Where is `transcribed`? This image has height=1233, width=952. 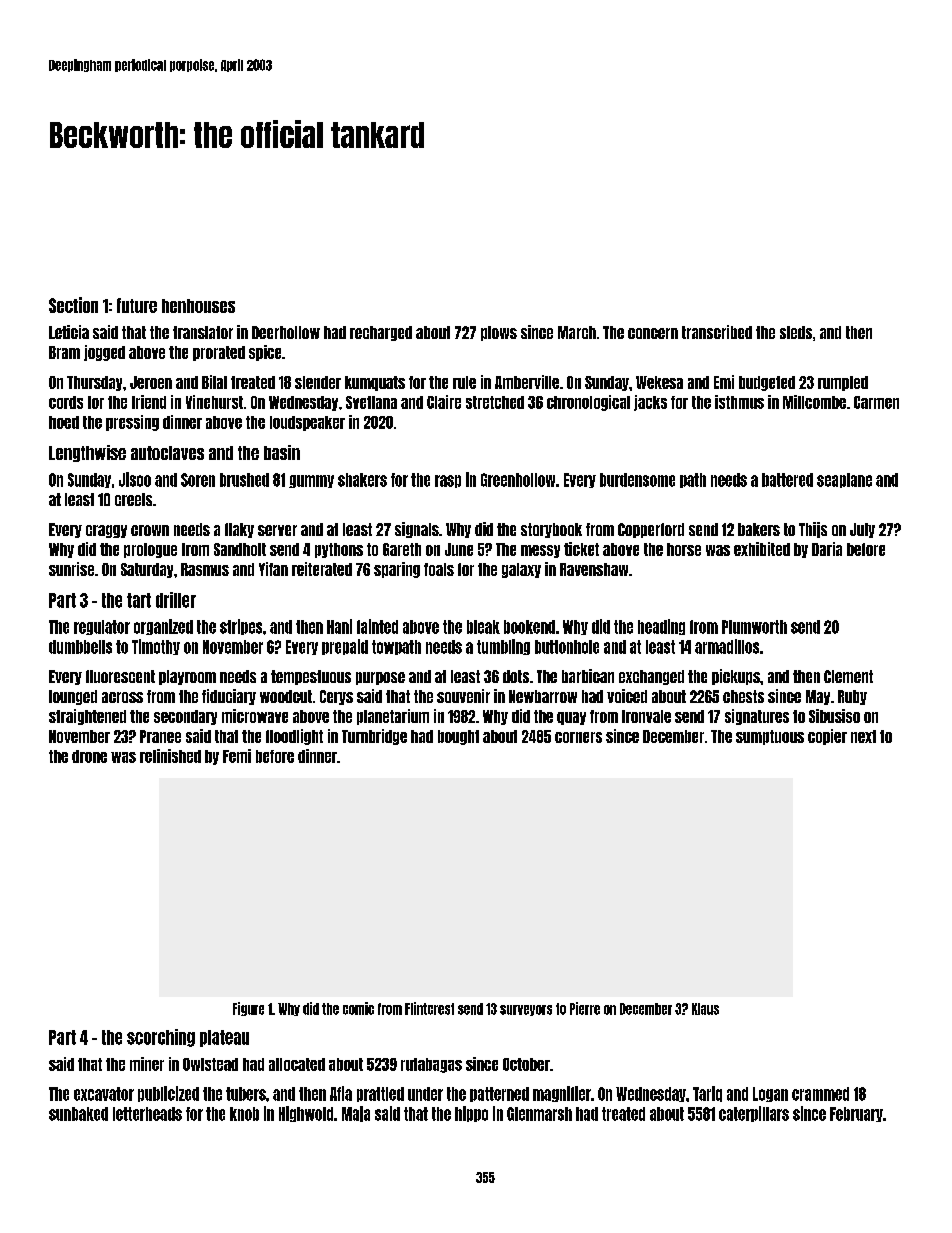
transcribed is located at coordinates (717, 332).
